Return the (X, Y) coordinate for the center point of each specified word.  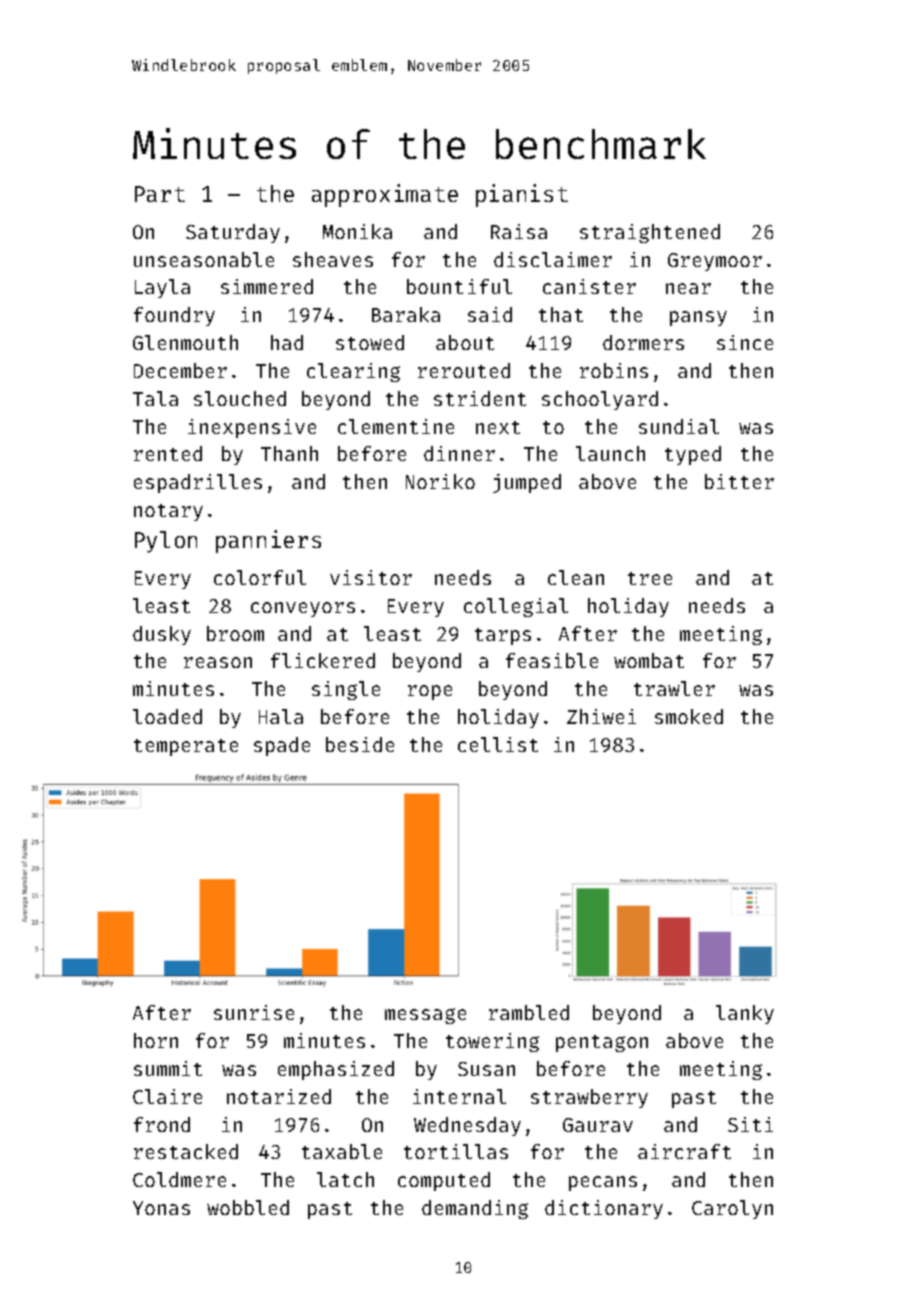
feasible (552, 660)
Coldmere (179, 1179)
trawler (674, 688)
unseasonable (204, 259)
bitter (739, 481)
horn (156, 1040)
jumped (527, 483)
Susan (486, 1069)
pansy (698, 318)
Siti (750, 1124)
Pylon (166, 542)
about (465, 342)
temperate (186, 747)
